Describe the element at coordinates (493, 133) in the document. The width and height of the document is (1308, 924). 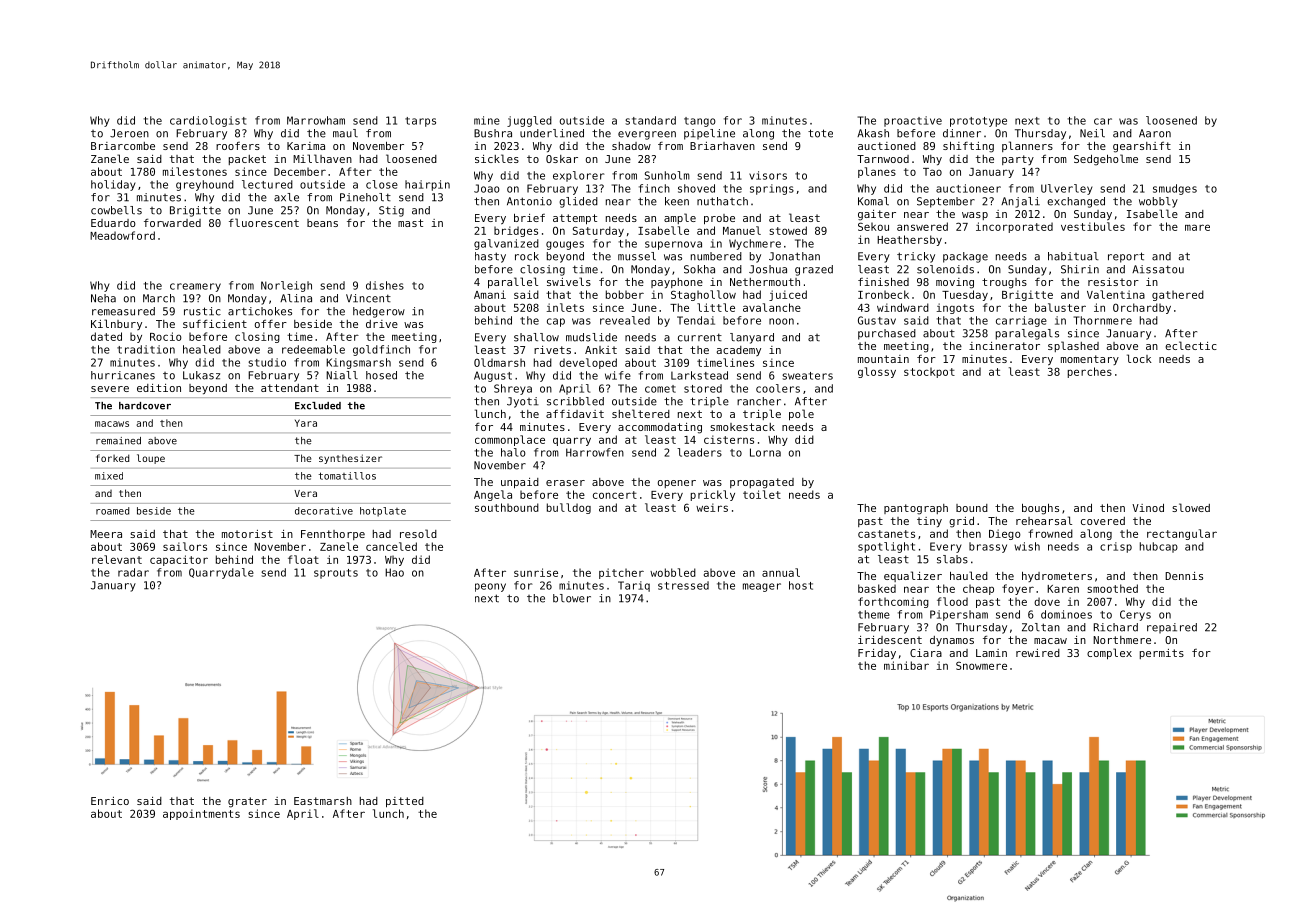
I see `Bushra` at that location.
